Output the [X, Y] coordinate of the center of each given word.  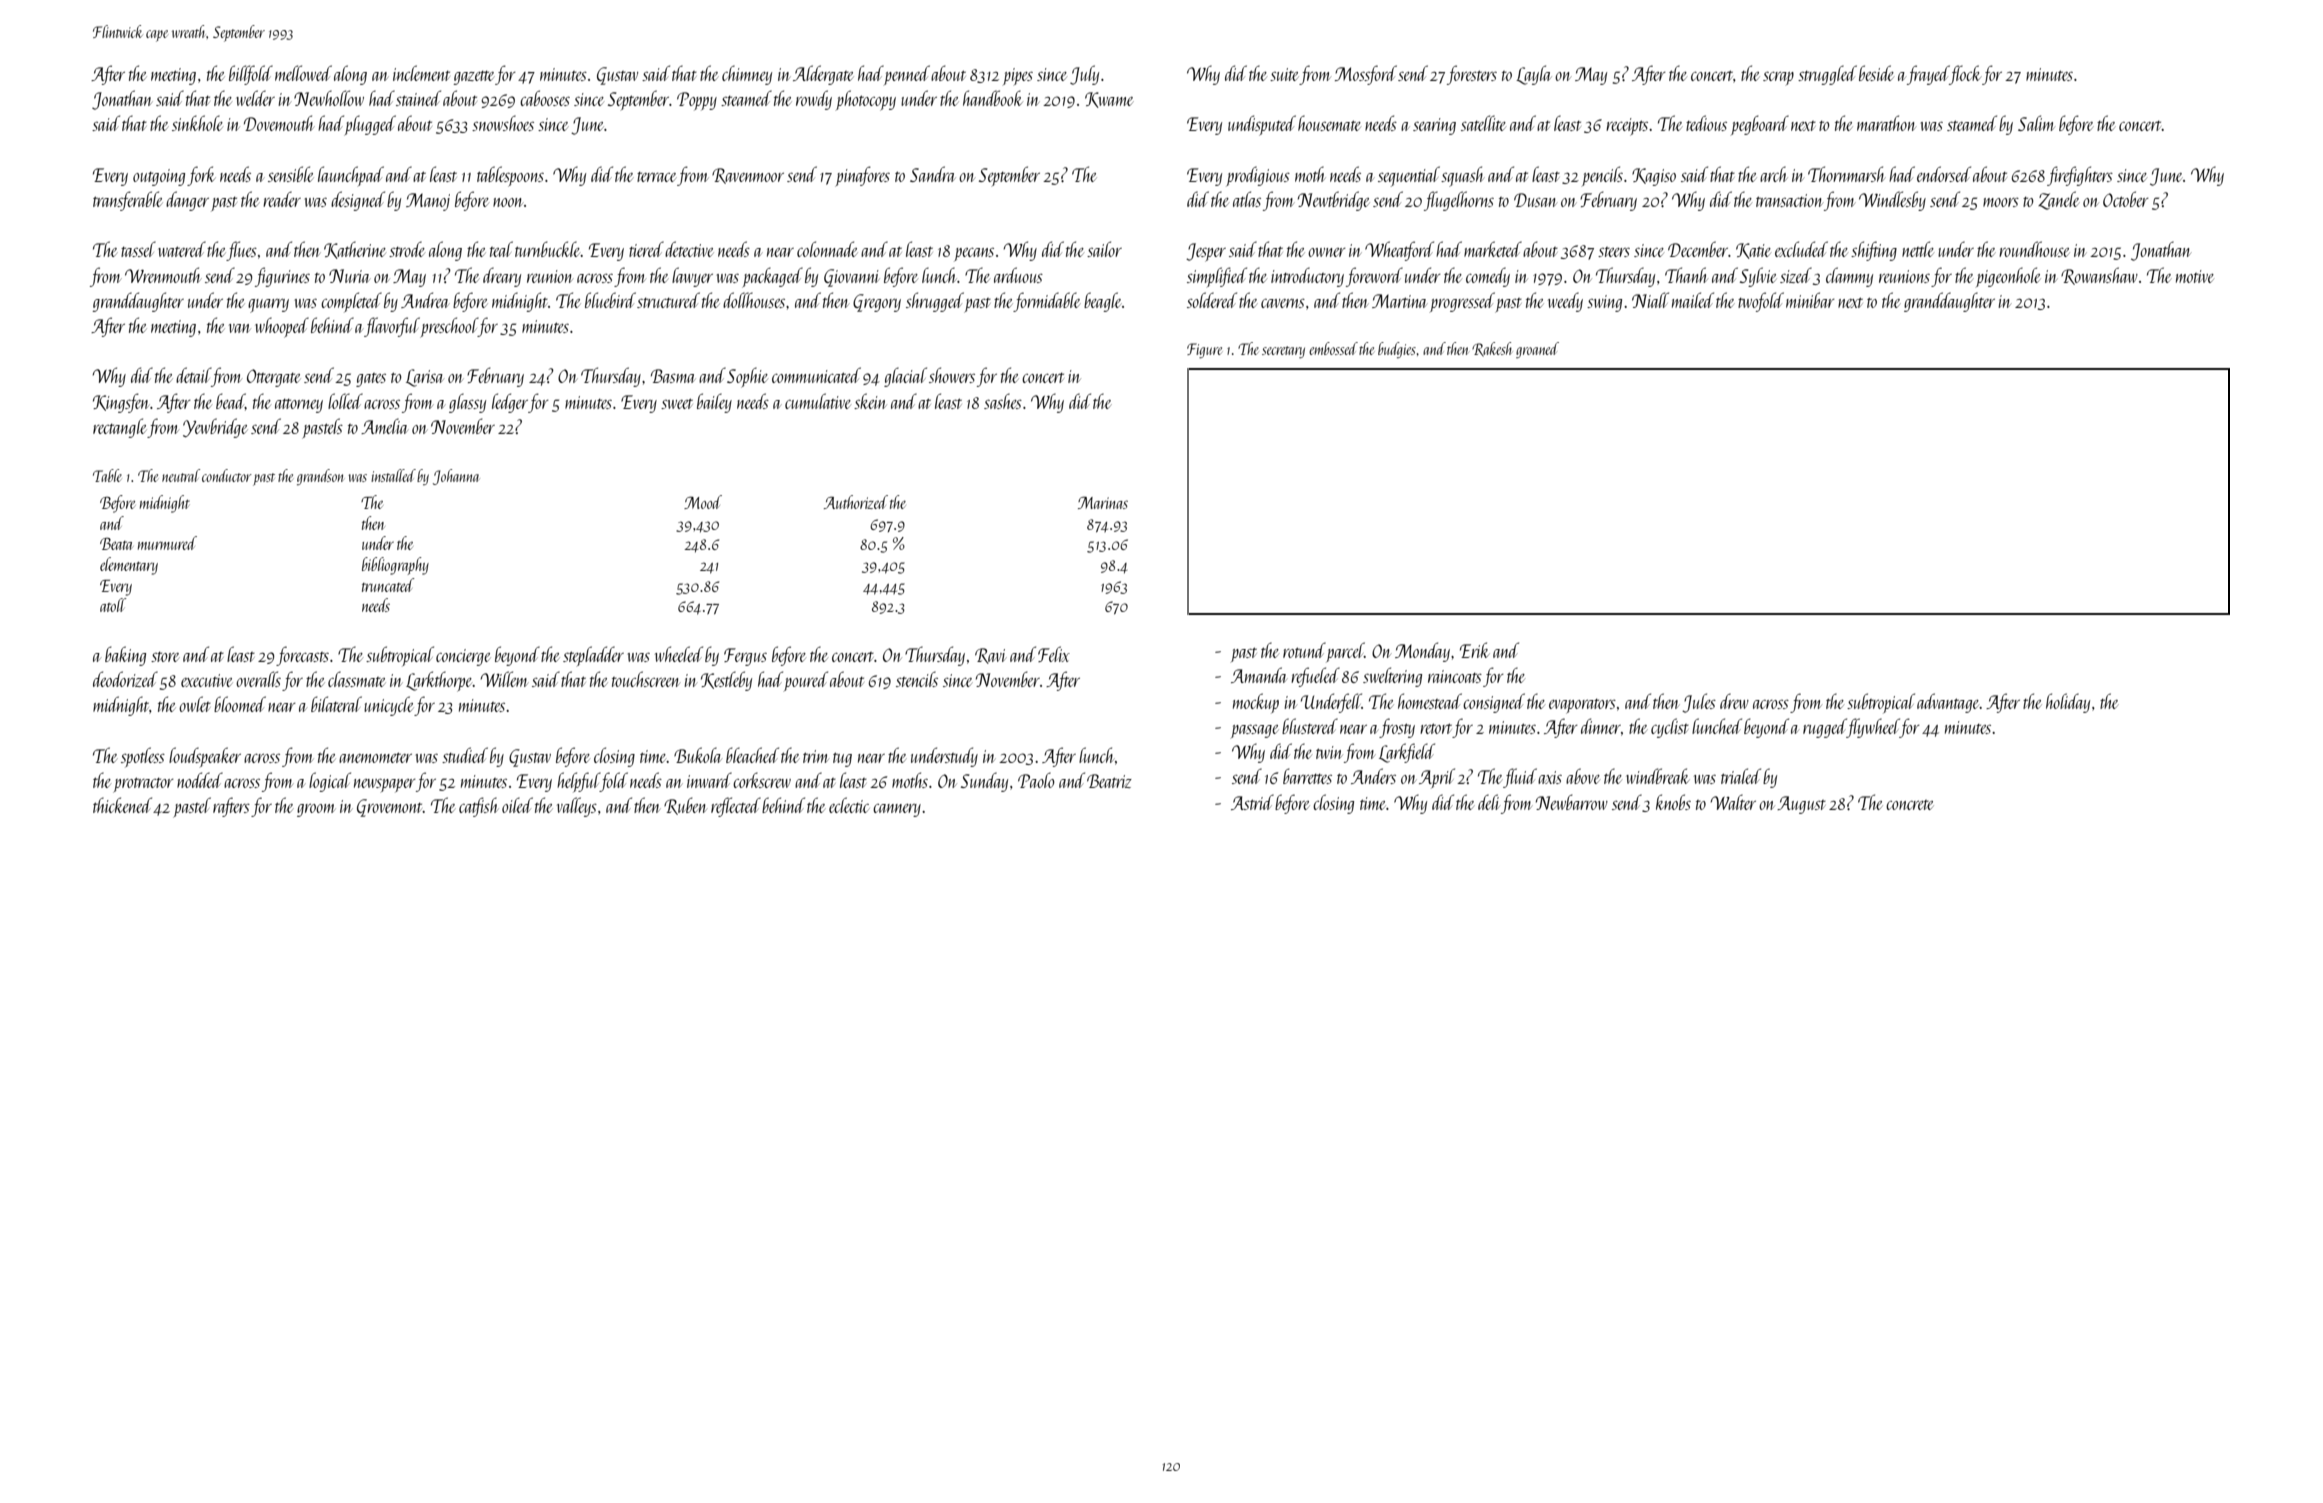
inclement [421, 73]
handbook [993, 98]
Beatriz [1109, 781]
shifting [1874, 251]
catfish [478, 807]
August [1801, 805]
